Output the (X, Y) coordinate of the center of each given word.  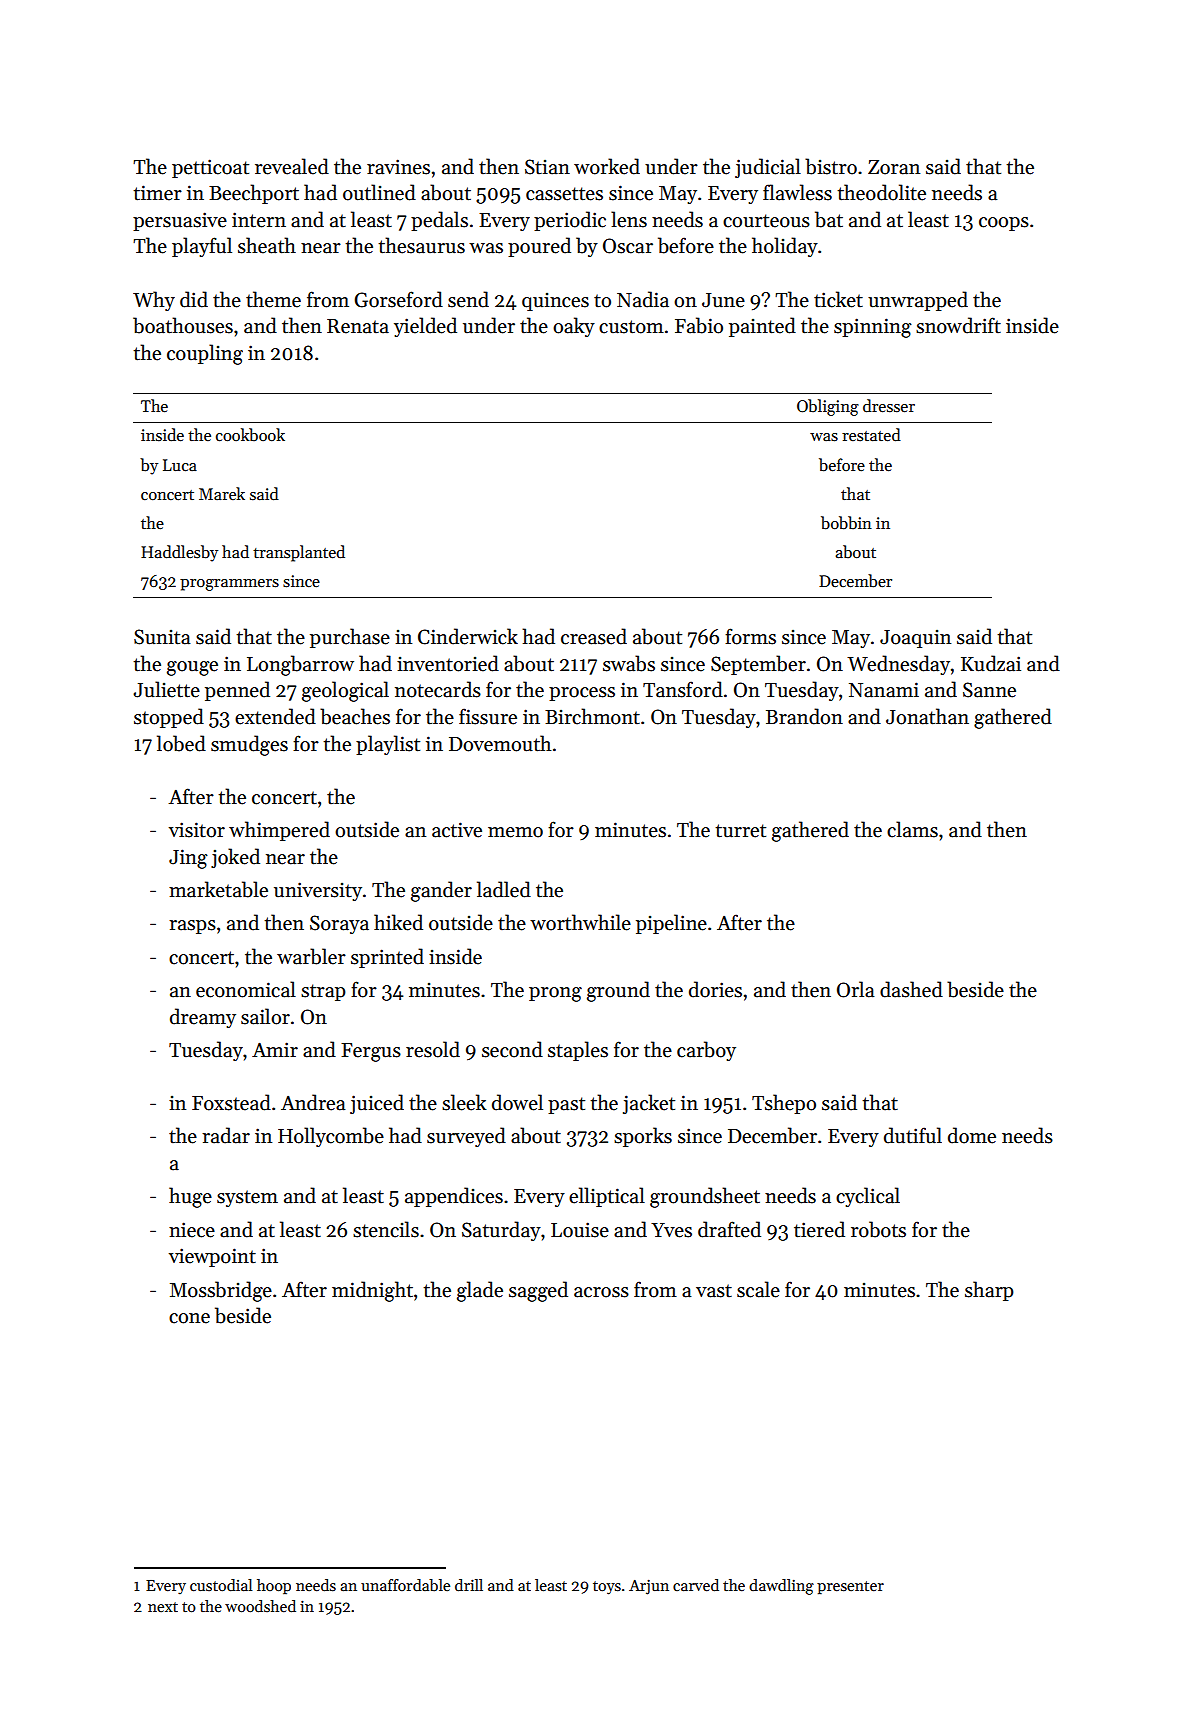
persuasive (180, 221)
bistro (831, 166)
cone (189, 1318)
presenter (850, 1588)
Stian (547, 167)
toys (607, 1588)
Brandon (804, 716)
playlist (388, 745)
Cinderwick (468, 636)
